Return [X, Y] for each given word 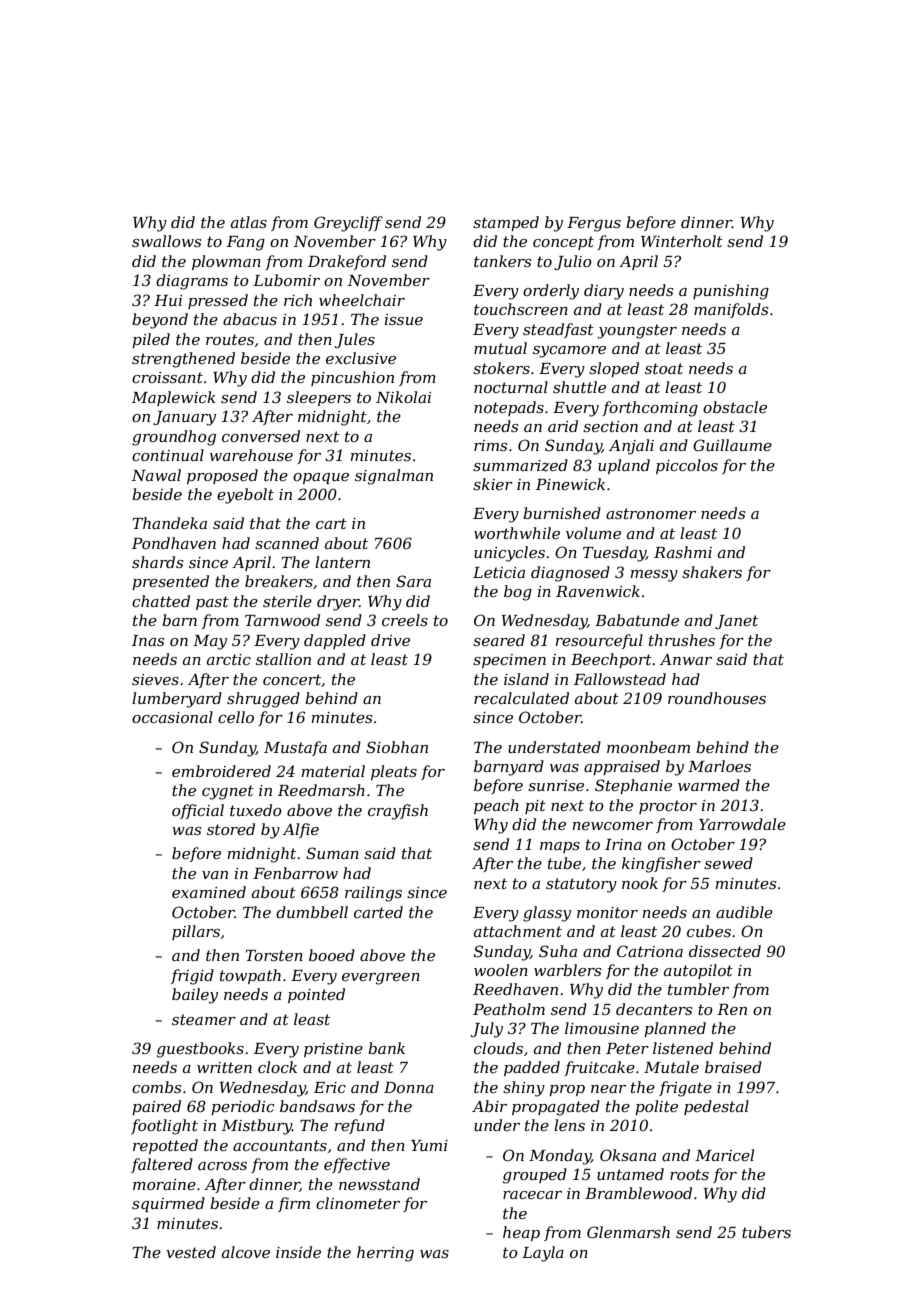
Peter [627, 1048]
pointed [316, 995]
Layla [543, 1254]
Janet [736, 622]
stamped [506, 223]
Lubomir [286, 280]
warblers [567, 970]
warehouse [251, 455]
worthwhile [517, 533]
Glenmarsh [628, 1232]
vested [191, 1252]
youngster [637, 331]
